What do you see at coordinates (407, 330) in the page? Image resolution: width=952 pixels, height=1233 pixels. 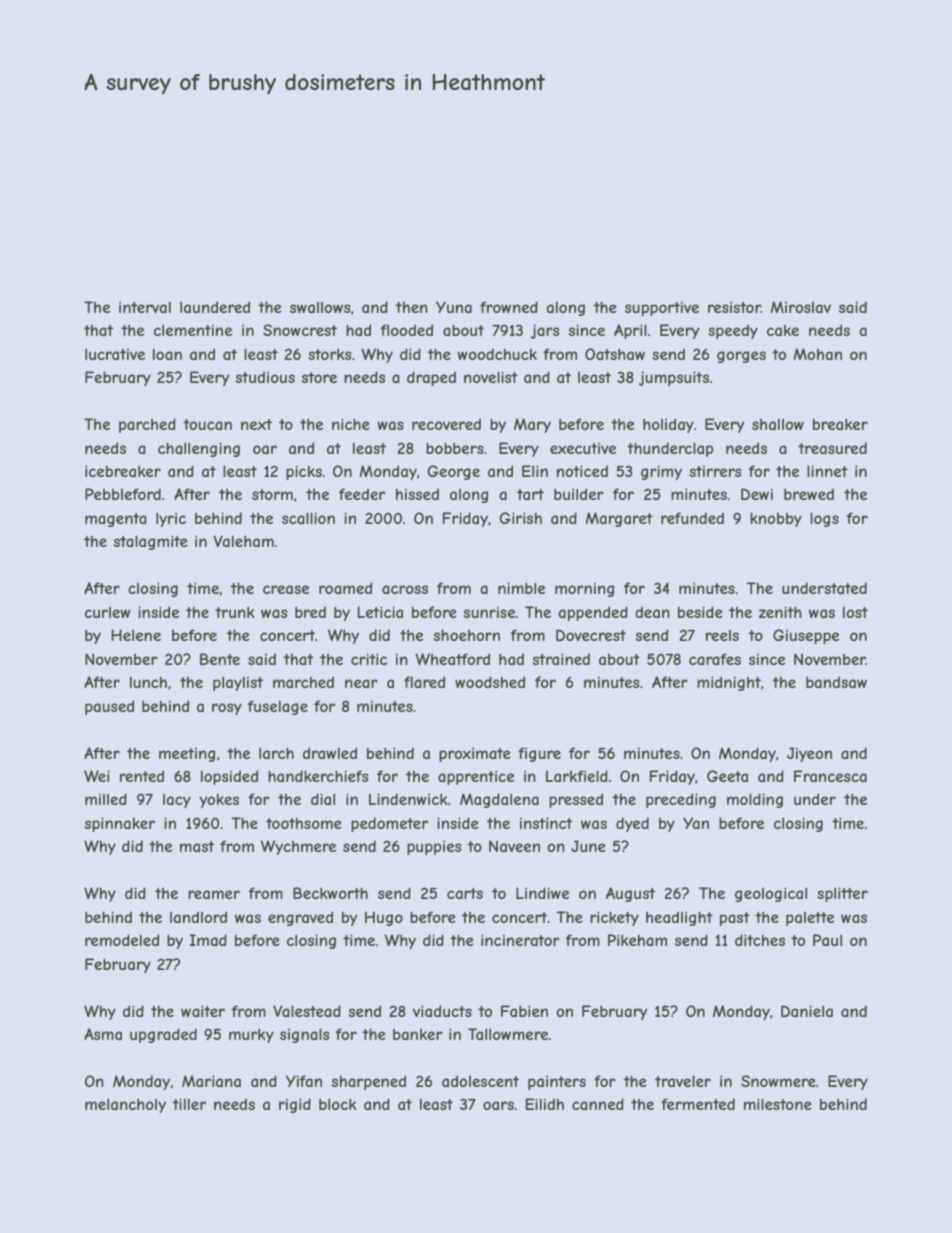 I see `flooded` at bounding box center [407, 330].
